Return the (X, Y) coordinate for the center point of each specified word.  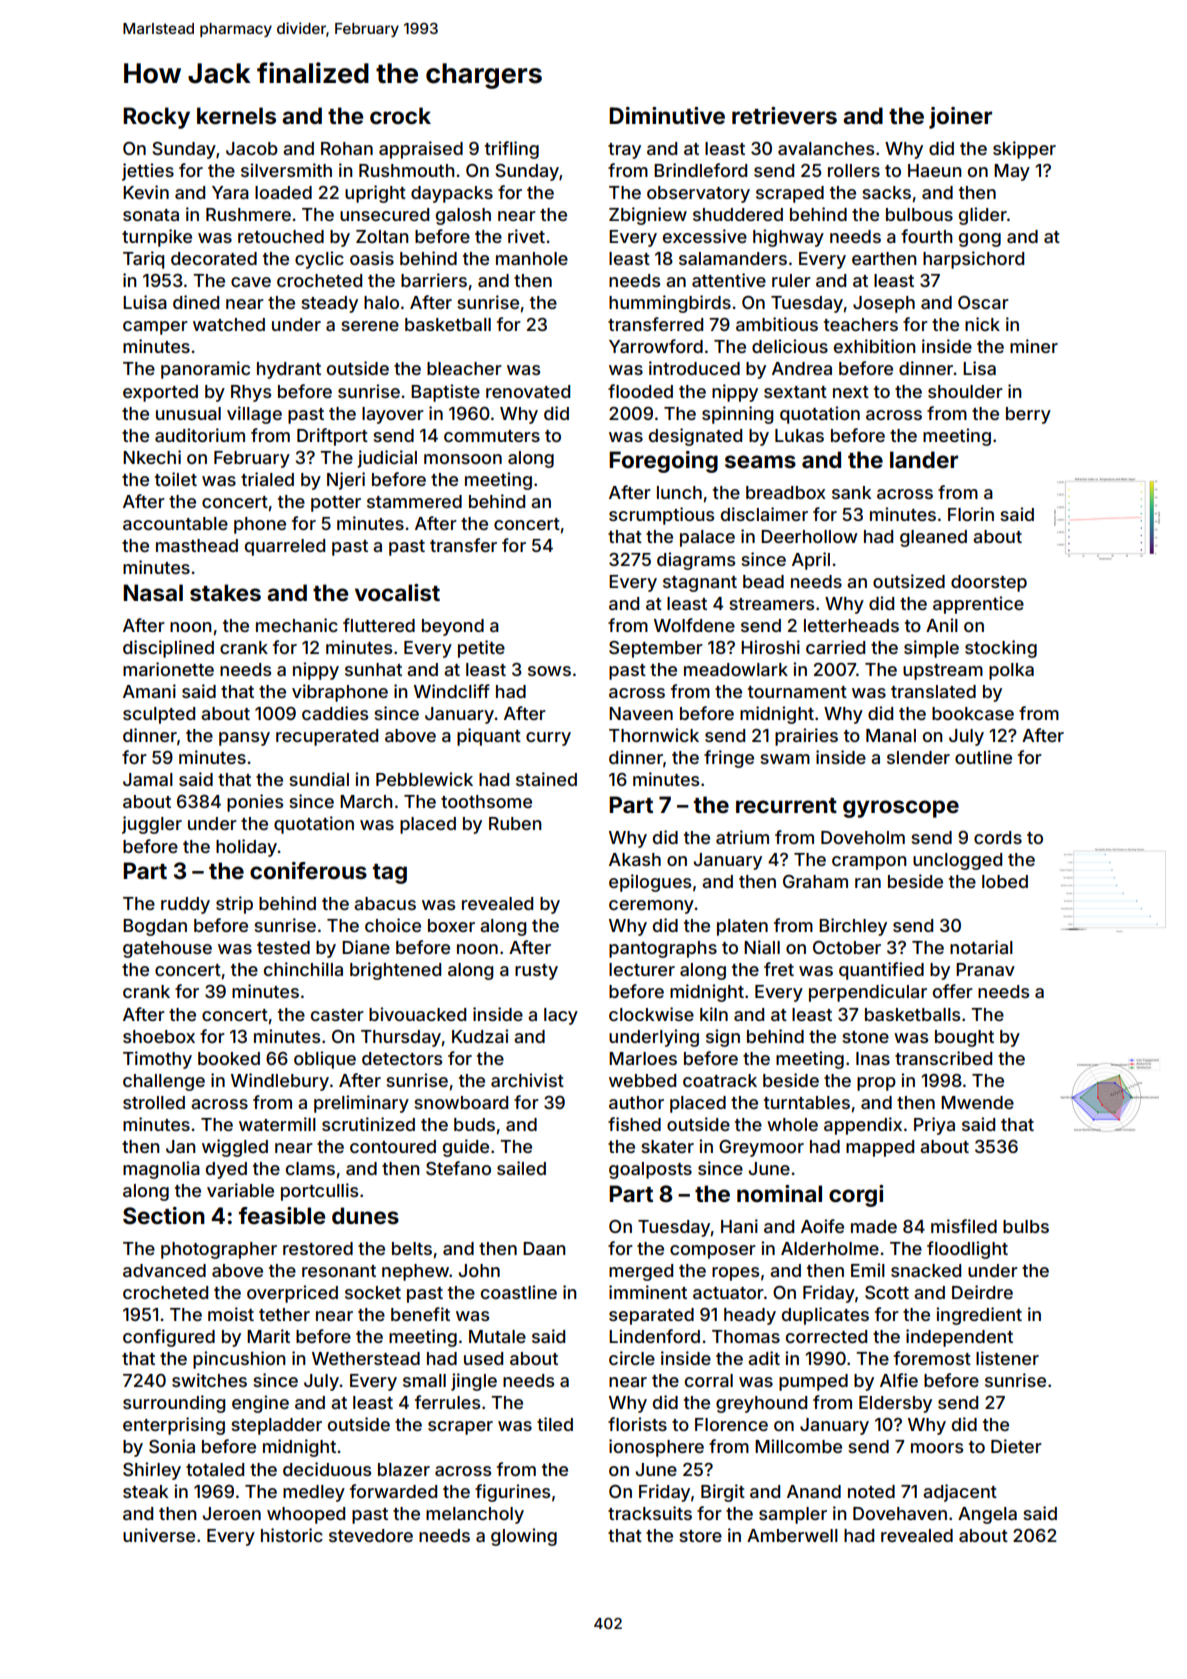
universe (159, 1535)
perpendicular (868, 993)
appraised (421, 150)
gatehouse (167, 949)
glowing (524, 1537)
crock (400, 115)
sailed (521, 1168)
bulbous (919, 214)
